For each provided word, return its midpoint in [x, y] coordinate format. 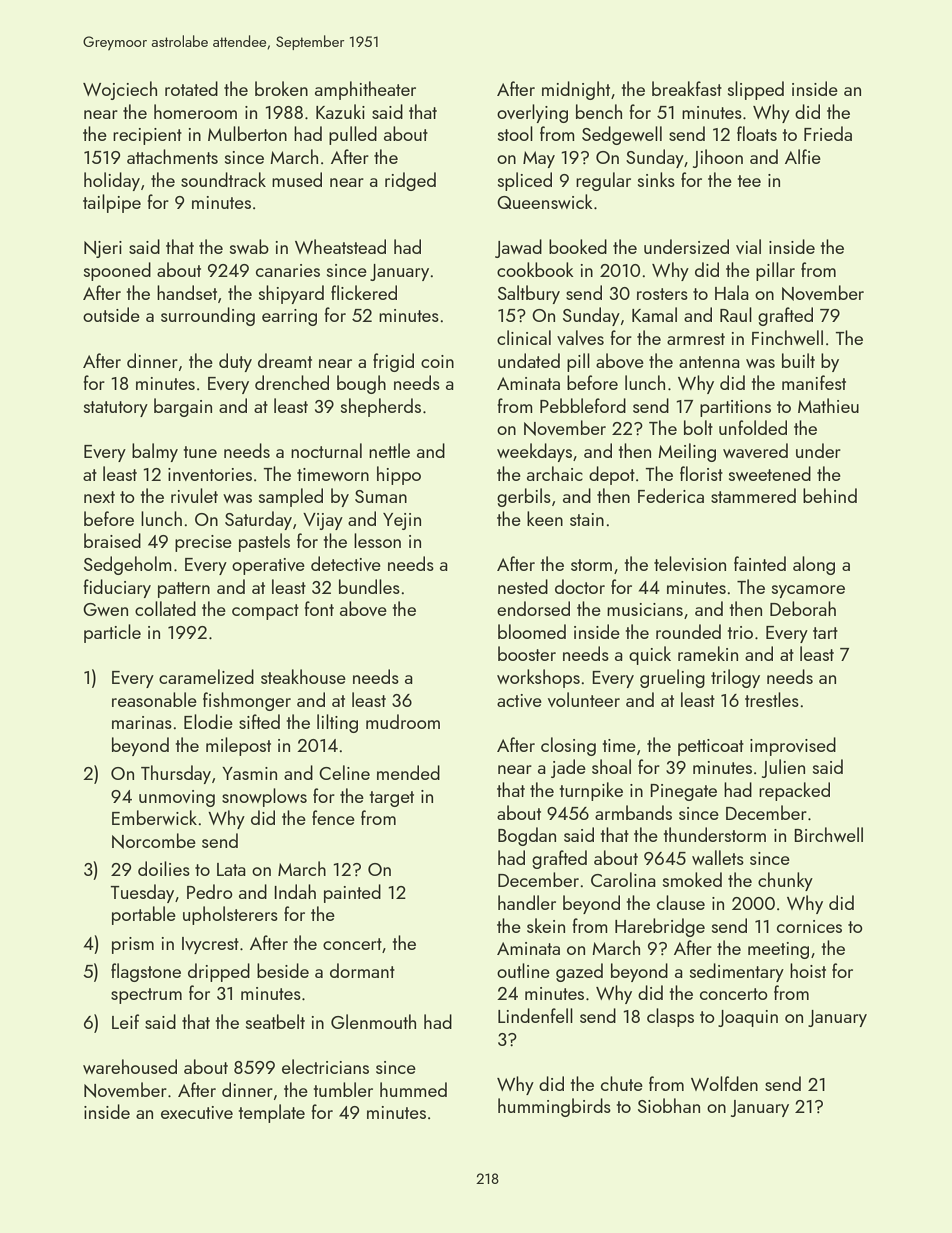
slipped [756, 90]
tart [825, 633]
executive [197, 1112]
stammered [753, 495]
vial [748, 246]
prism [133, 945]
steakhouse [303, 676]
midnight [576, 90]
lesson [377, 540]
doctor [580, 586]
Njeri [103, 249]
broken [281, 88]
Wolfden [724, 1083]
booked [578, 246]
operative [268, 566]
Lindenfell [535, 1015]
